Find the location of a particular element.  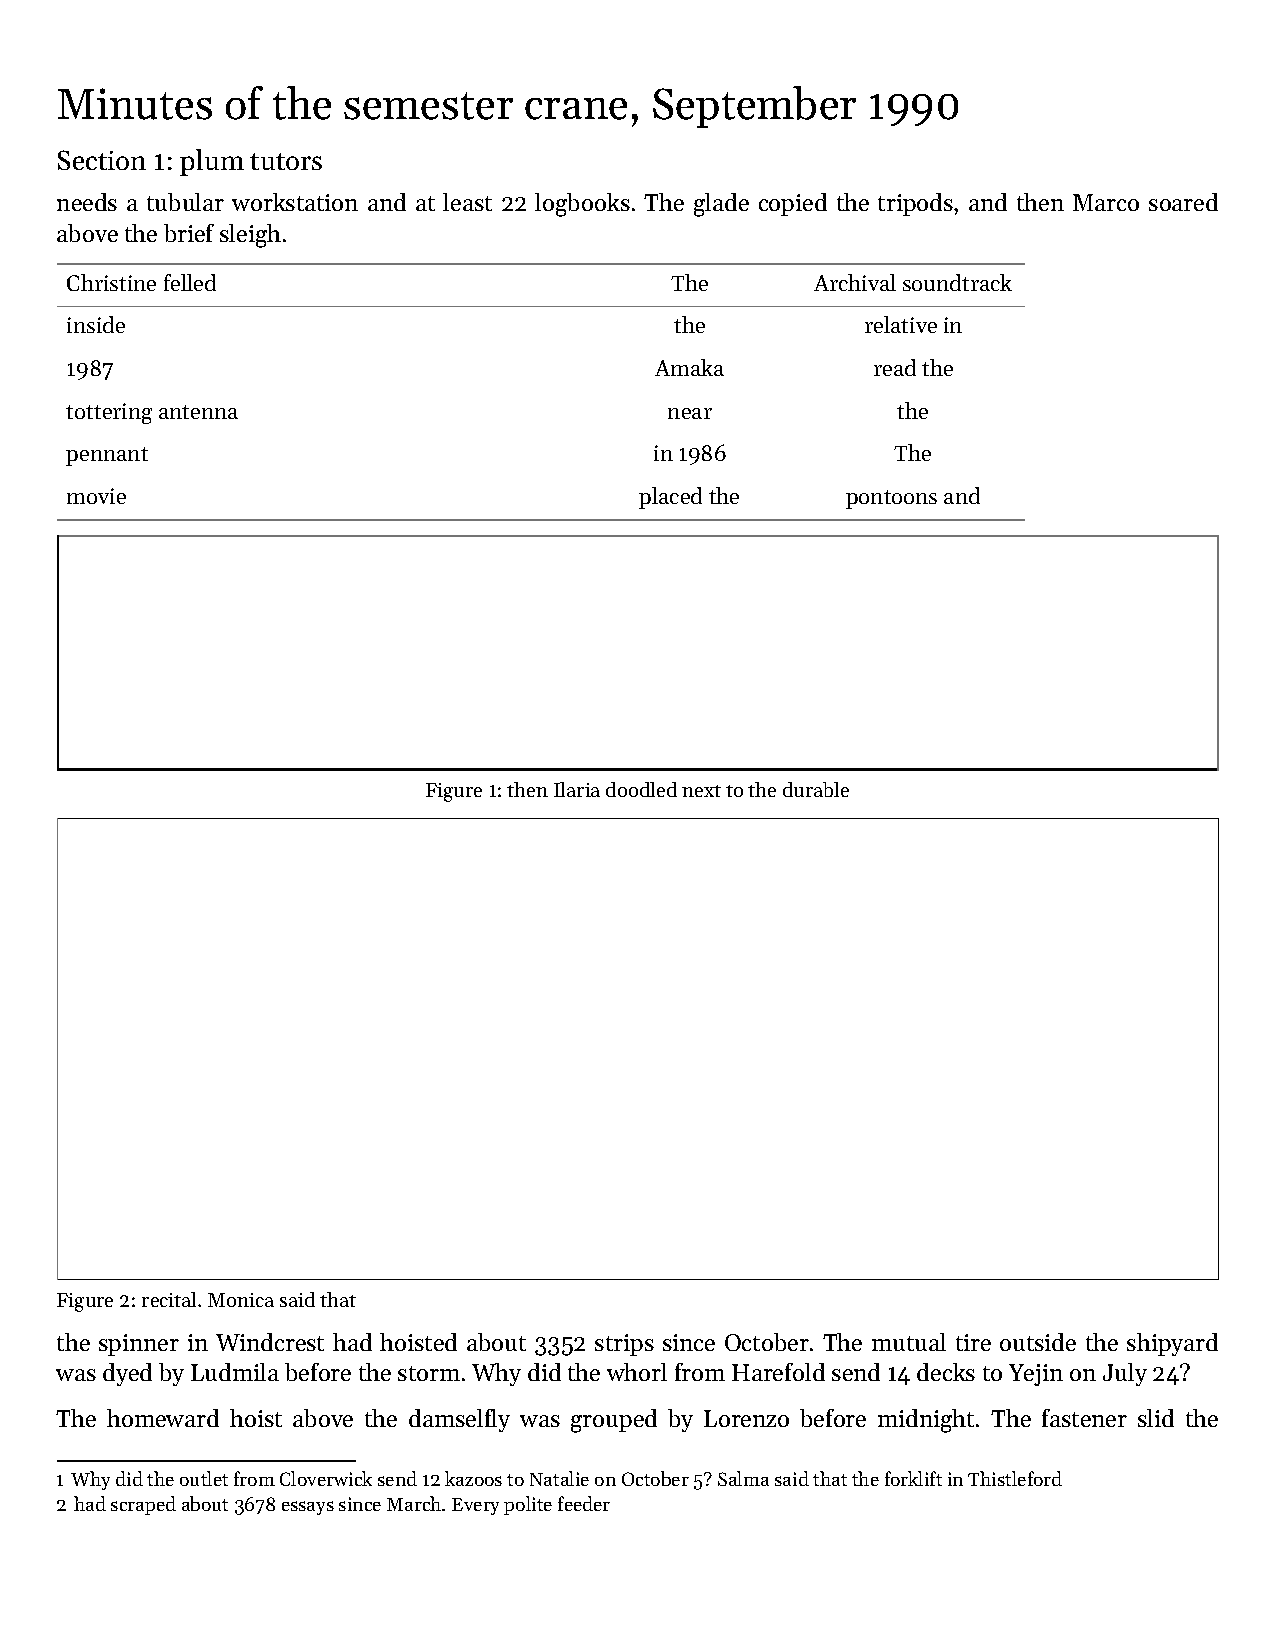

movie is located at coordinates (96, 496).
